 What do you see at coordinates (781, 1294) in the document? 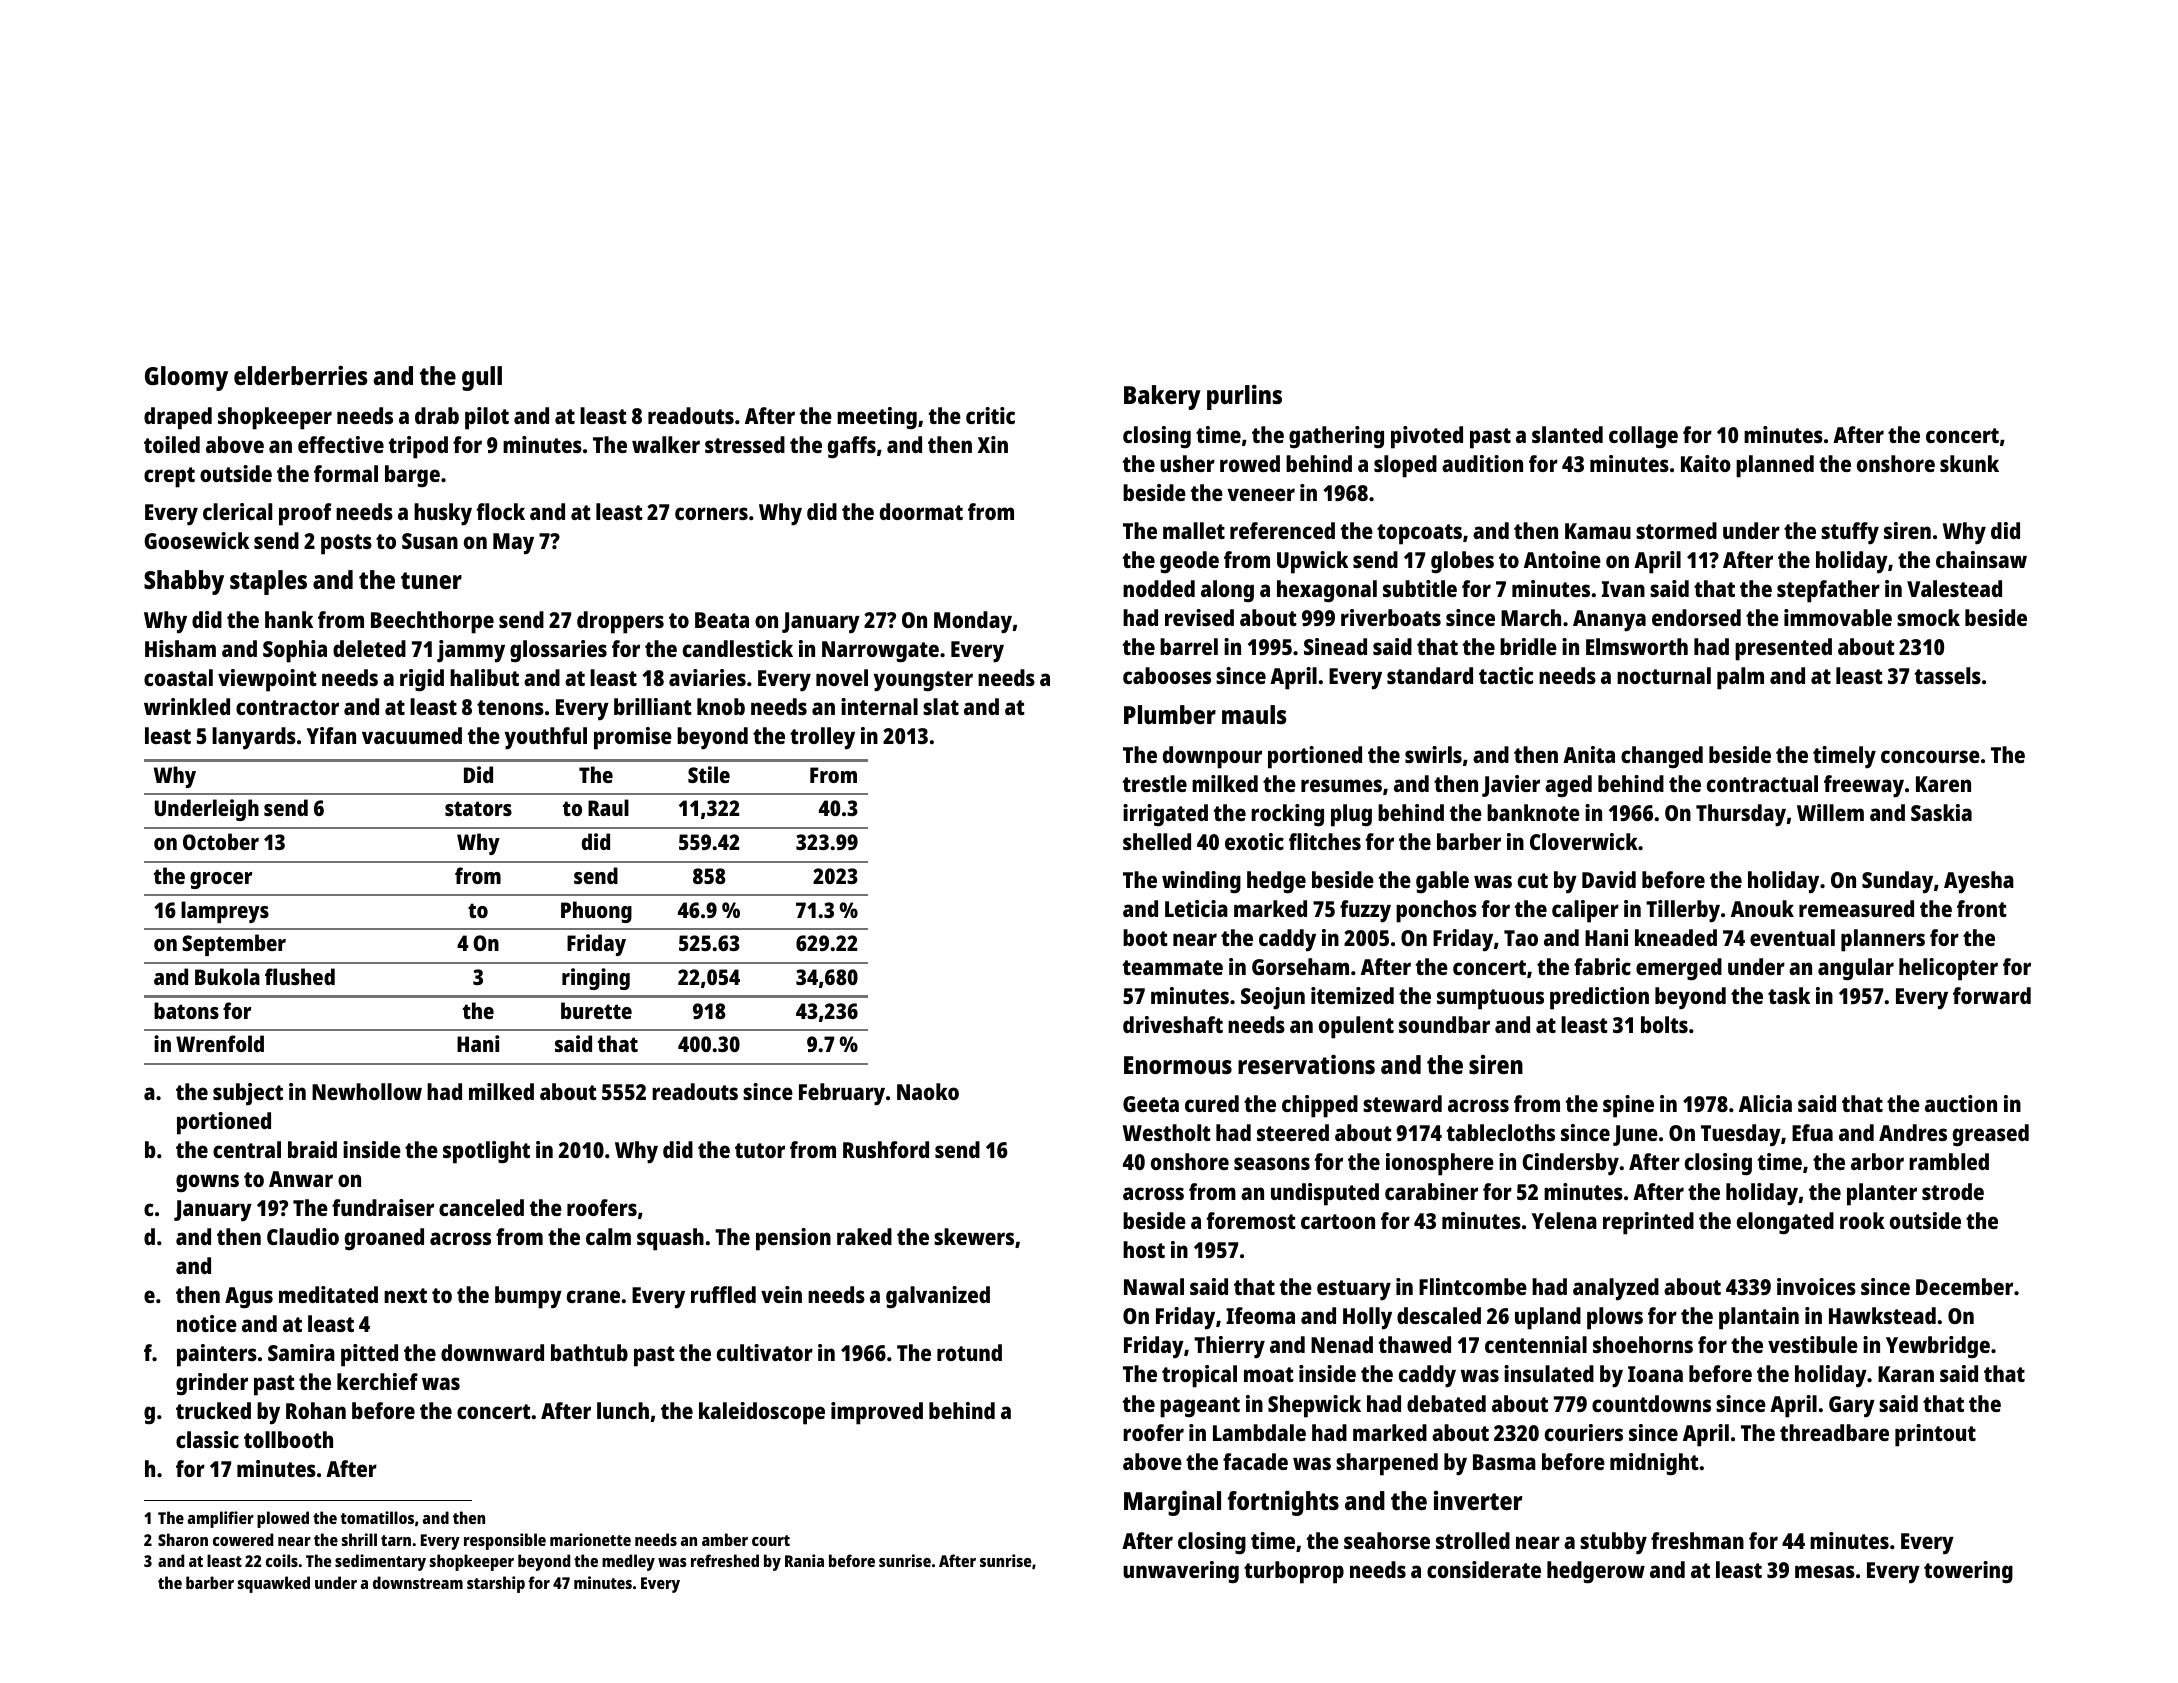
I see `vein` at bounding box center [781, 1294].
